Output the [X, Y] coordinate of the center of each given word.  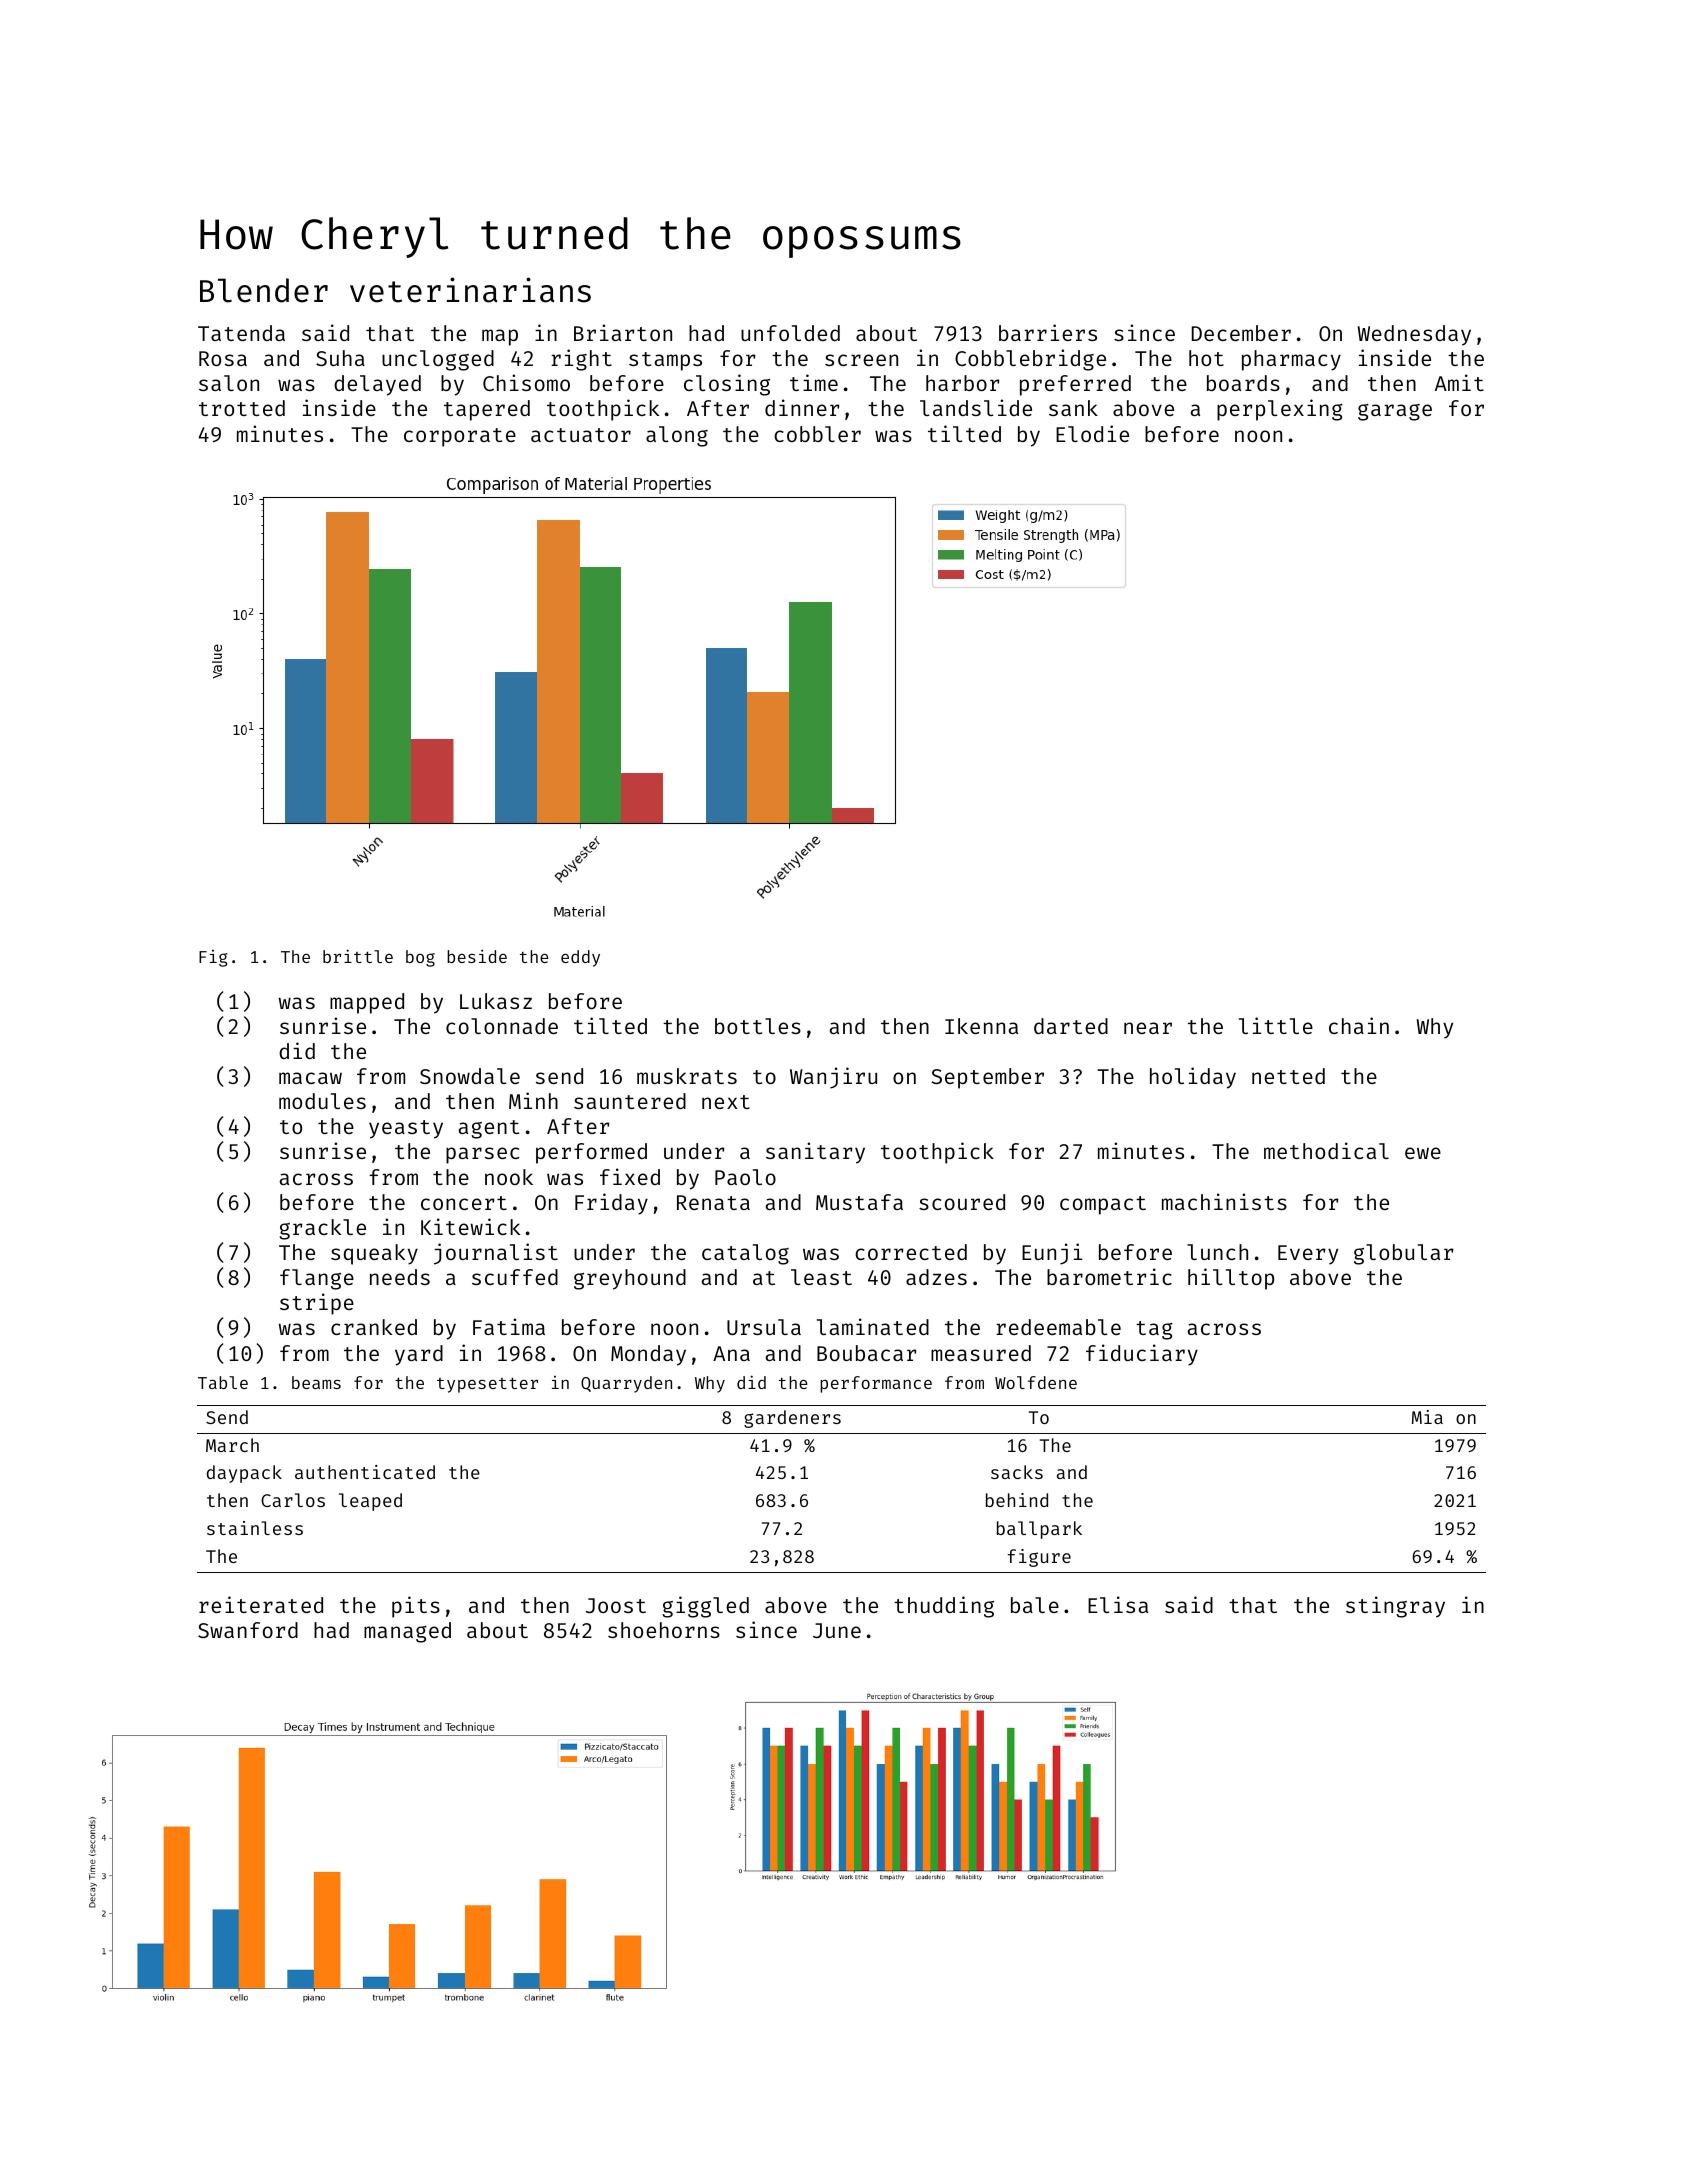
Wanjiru [833, 1078]
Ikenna [981, 1026]
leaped [370, 1502]
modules [322, 1101]
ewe [1423, 1153]
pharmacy [1291, 360]
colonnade [502, 1026]
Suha [340, 358]
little [1276, 1025]
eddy [580, 958]
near [1148, 1028]
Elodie [1092, 433]
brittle [358, 956]
